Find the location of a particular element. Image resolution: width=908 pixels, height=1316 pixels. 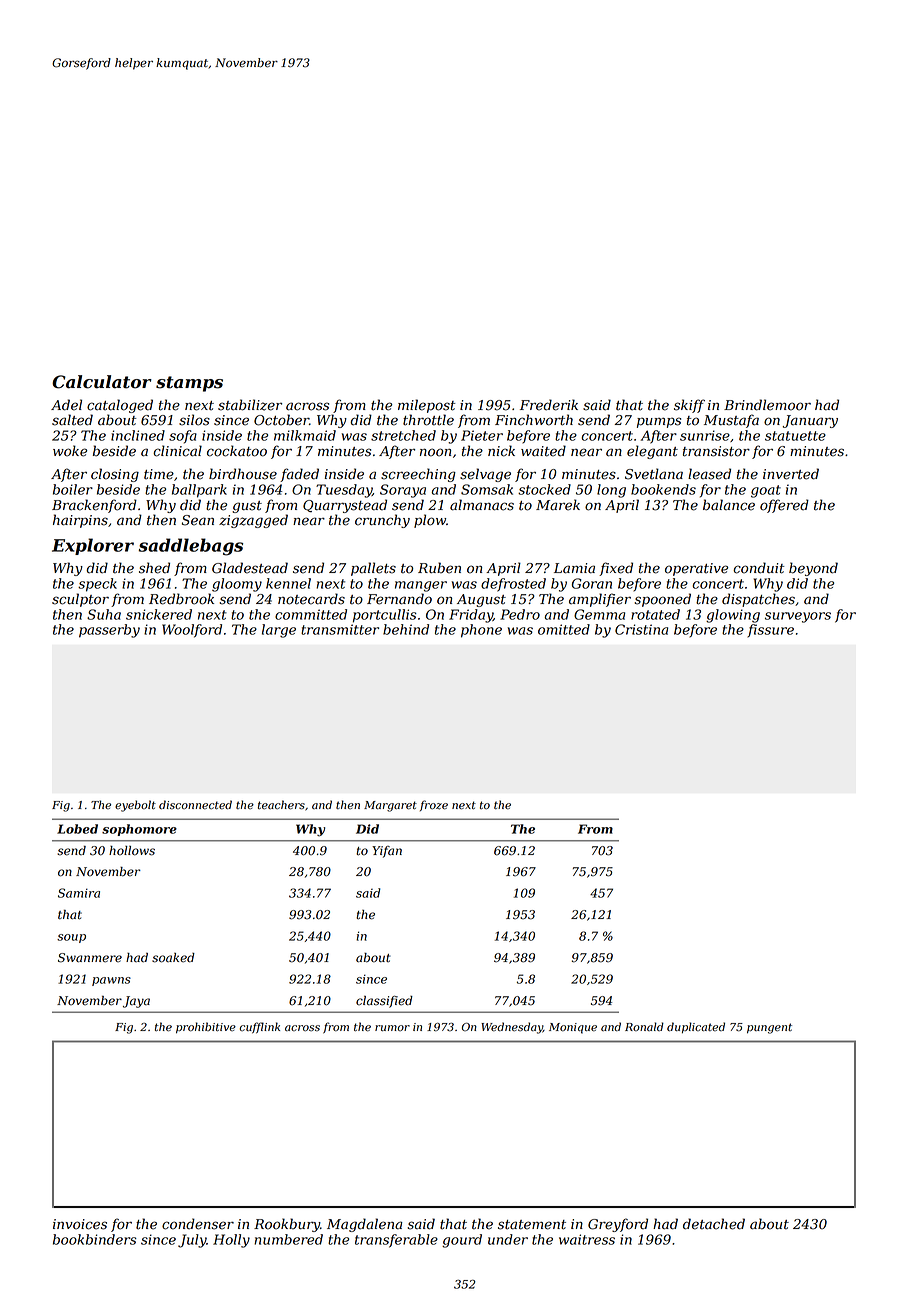

July is located at coordinates (192, 1241).
